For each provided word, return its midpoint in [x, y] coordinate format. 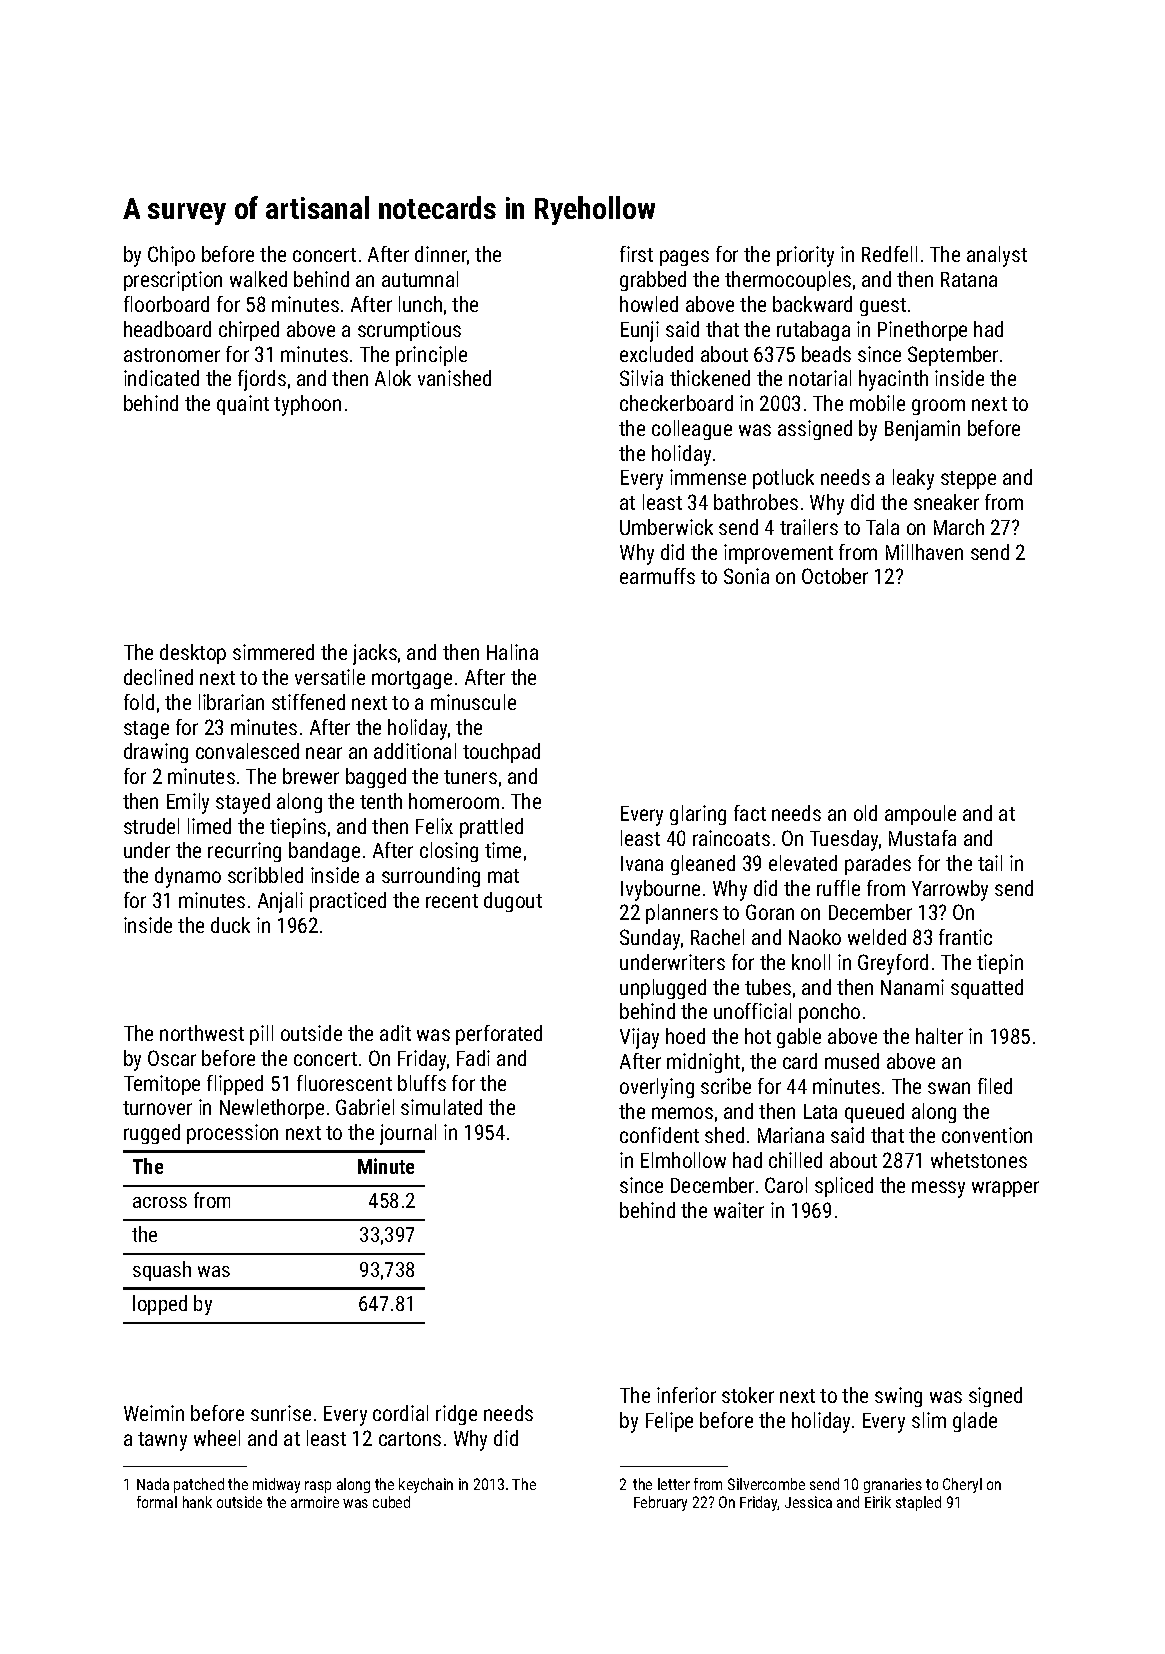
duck [230, 925]
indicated [161, 378]
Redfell [889, 254]
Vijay [639, 1038]
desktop [193, 654]
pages [684, 258]
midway [276, 1485]
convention [987, 1135]
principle [431, 356]
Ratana [969, 279]
